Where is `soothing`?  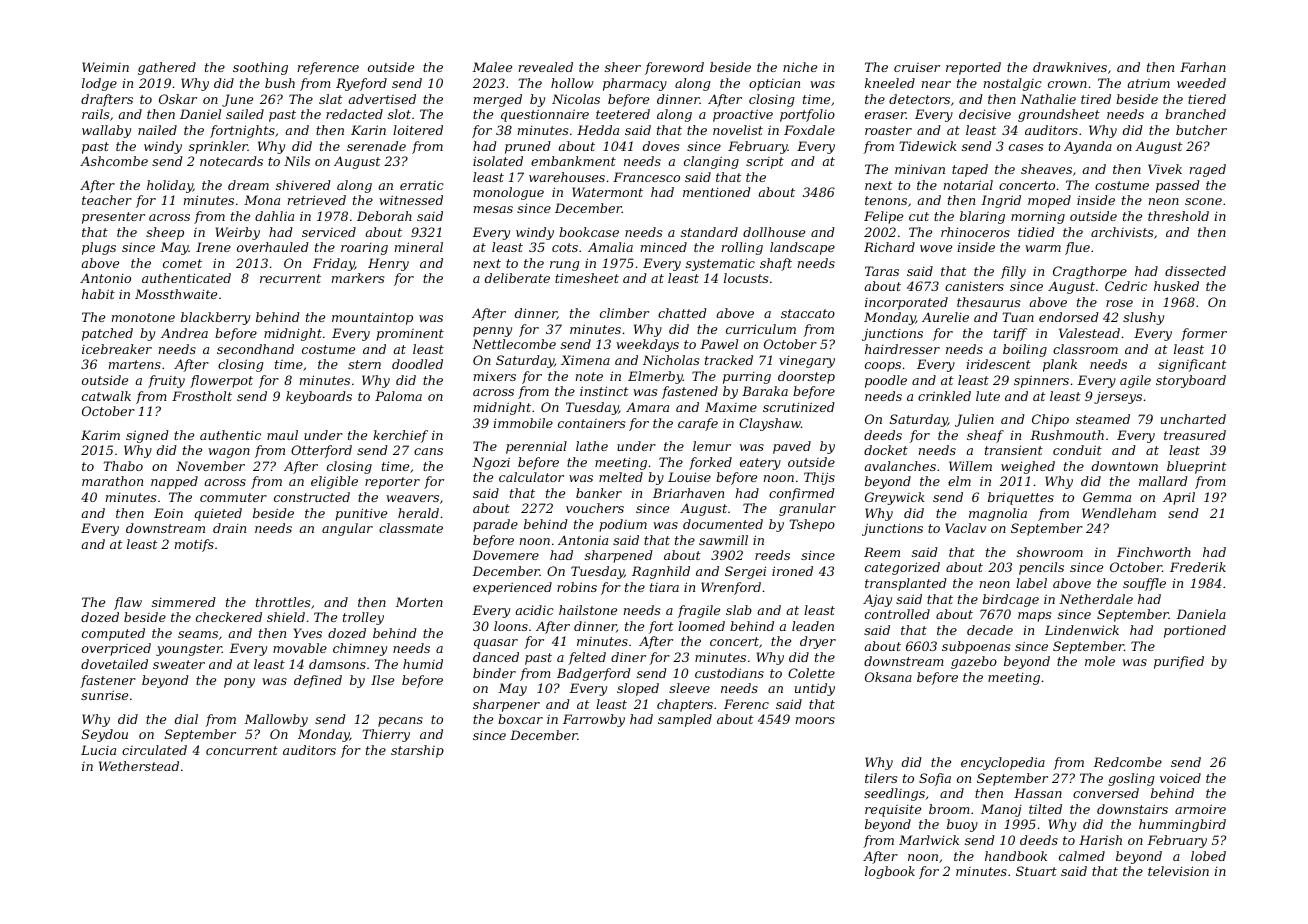
soothing is located at coordinates (260, 68).
